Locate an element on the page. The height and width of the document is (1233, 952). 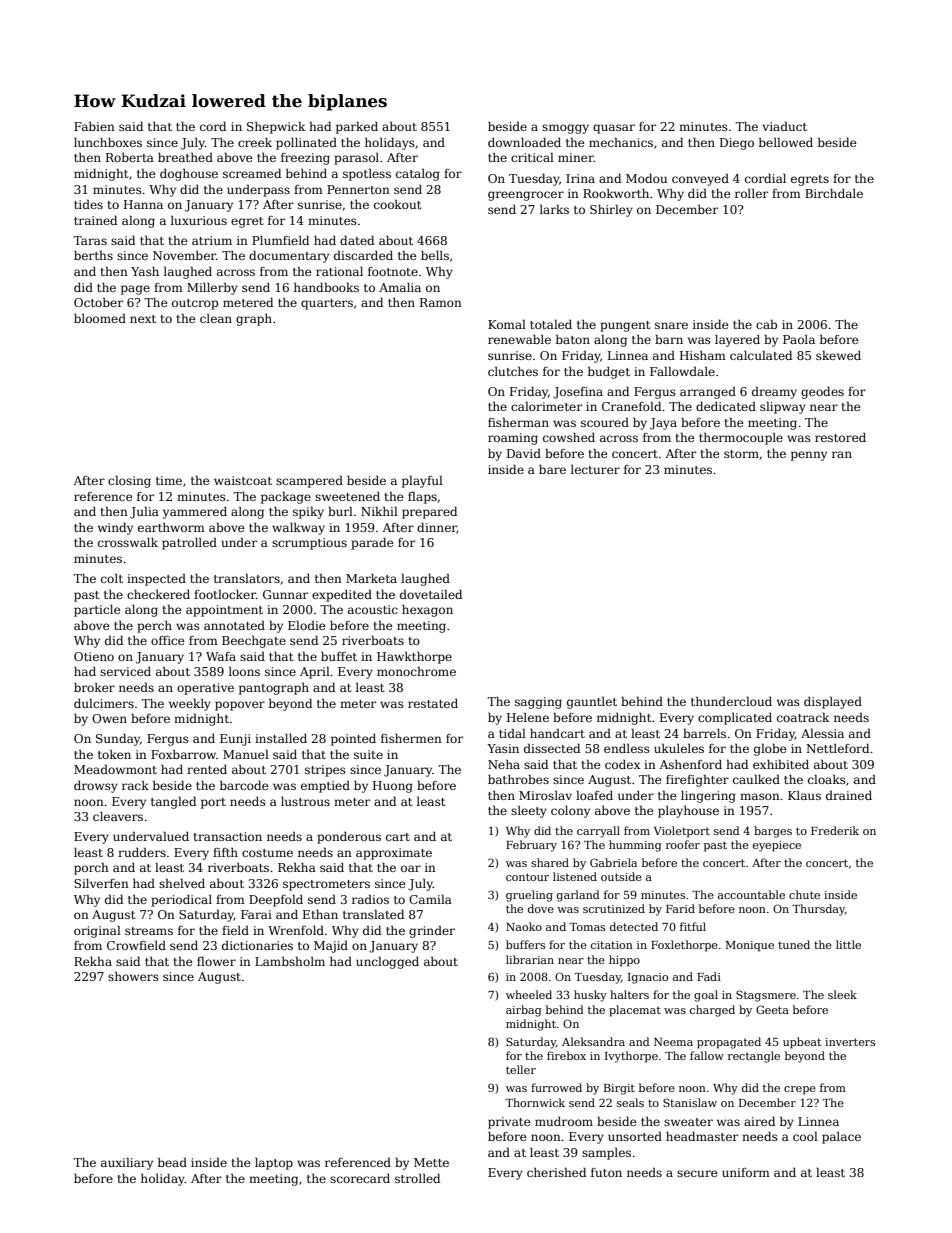
translated is located at coordinates (373, 914).
